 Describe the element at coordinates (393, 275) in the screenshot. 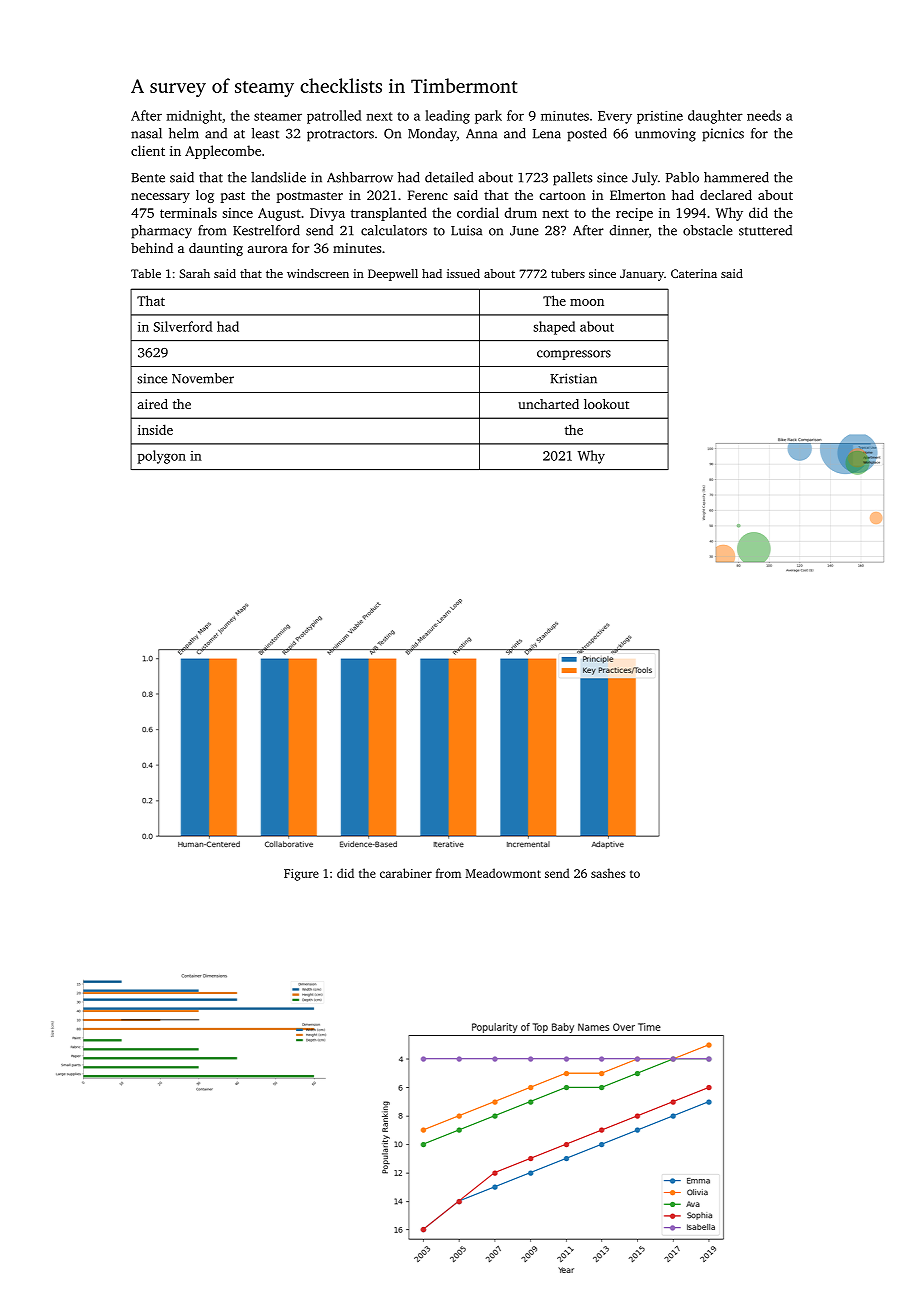

I see `Deepwell` at that location.
